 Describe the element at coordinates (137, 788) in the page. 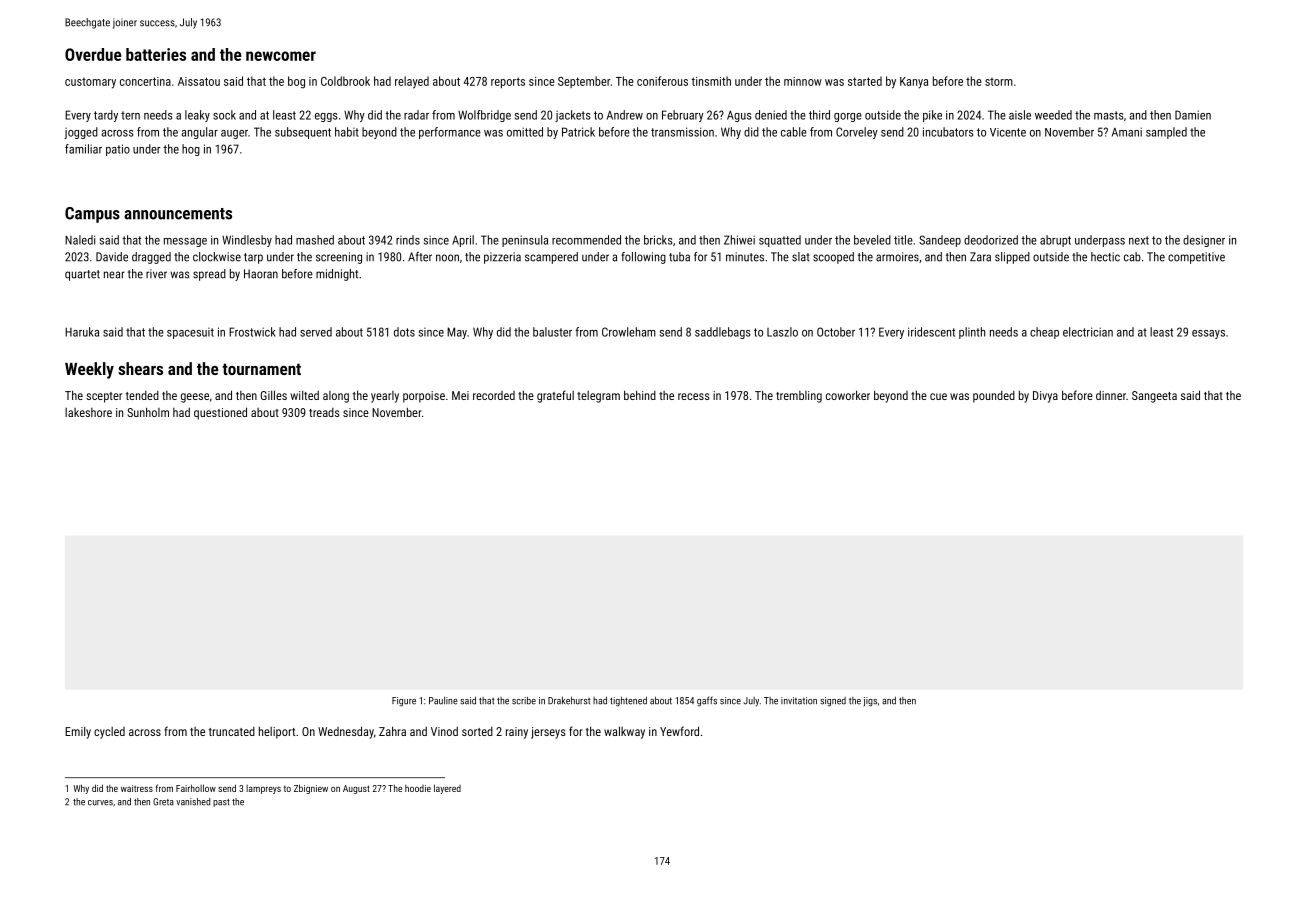

I see `waitress` at that location.
